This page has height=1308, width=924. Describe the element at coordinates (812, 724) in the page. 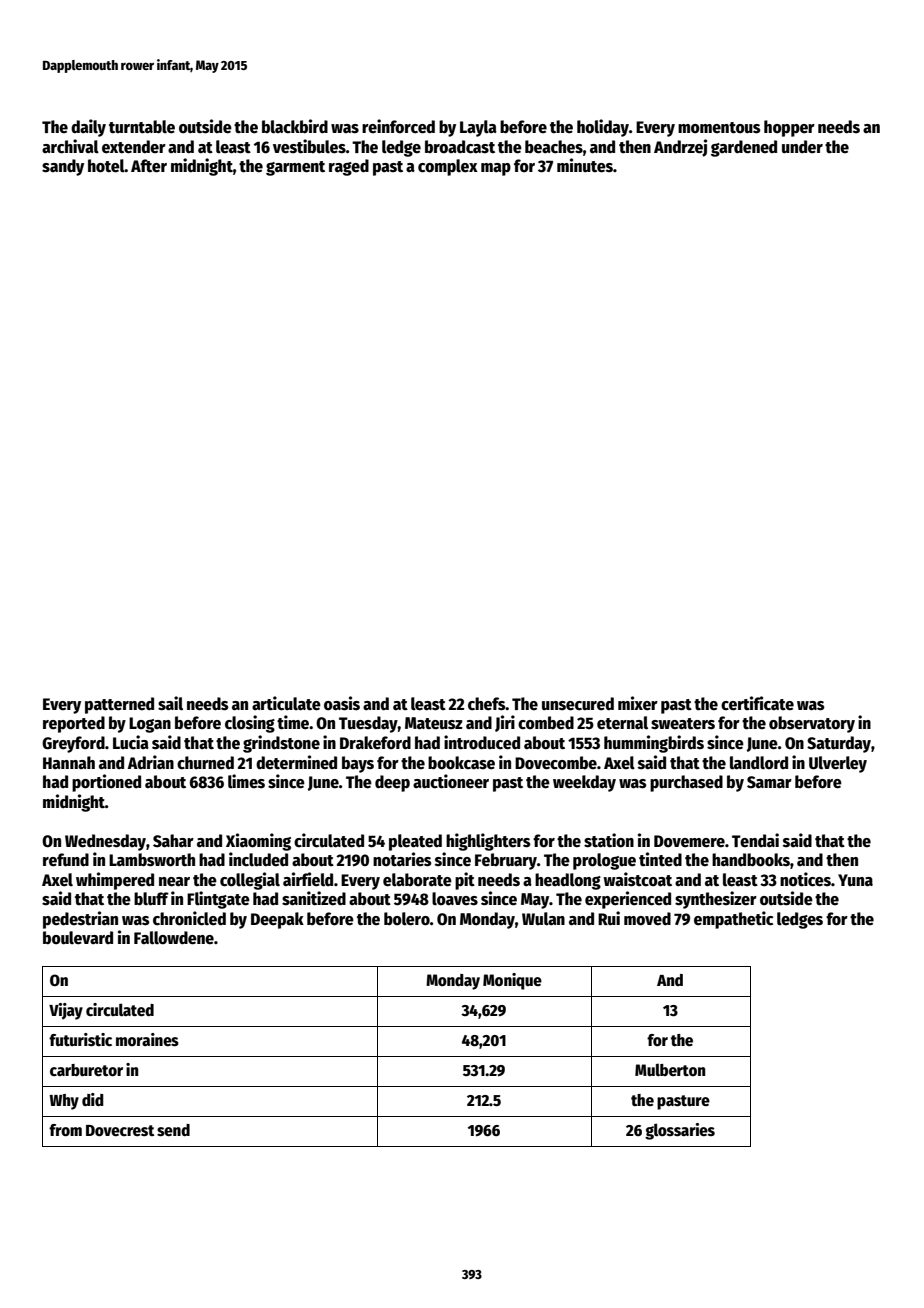

I see `observatory` at that location.
